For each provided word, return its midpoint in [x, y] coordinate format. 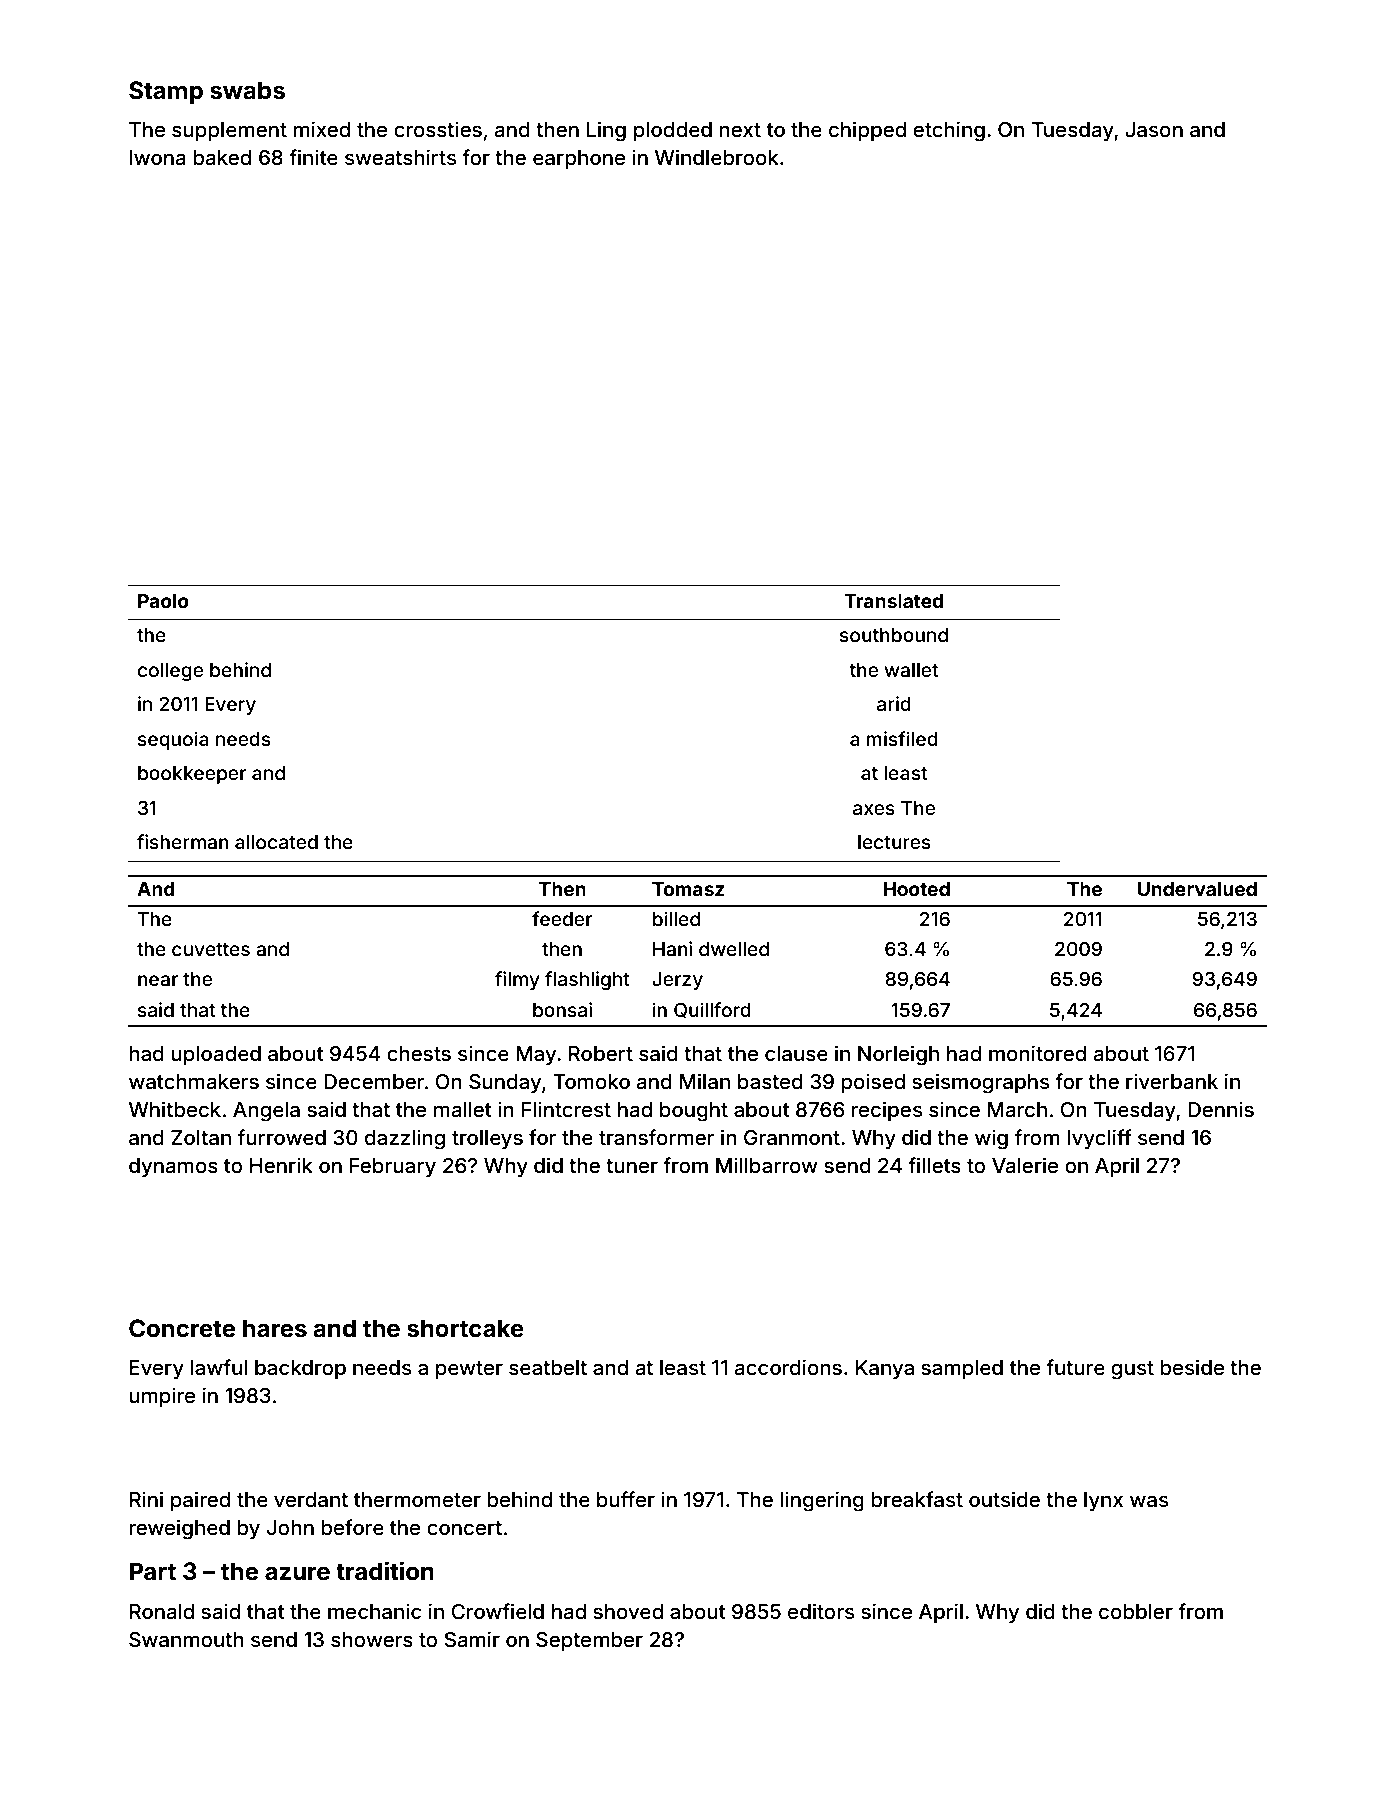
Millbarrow [767, 1165]
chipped [867, 131]
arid [894, 703]
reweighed [179, 1529]
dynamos [173, 1168]
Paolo [163, 601]
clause [796, 1053]
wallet [911, 670]
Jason [1154, 129]
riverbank [1172, 1081]
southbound [894, 635]
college [170, 672]
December [374, 1081]
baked [222, 157]
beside [1192, 1367]
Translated [893, 601]
